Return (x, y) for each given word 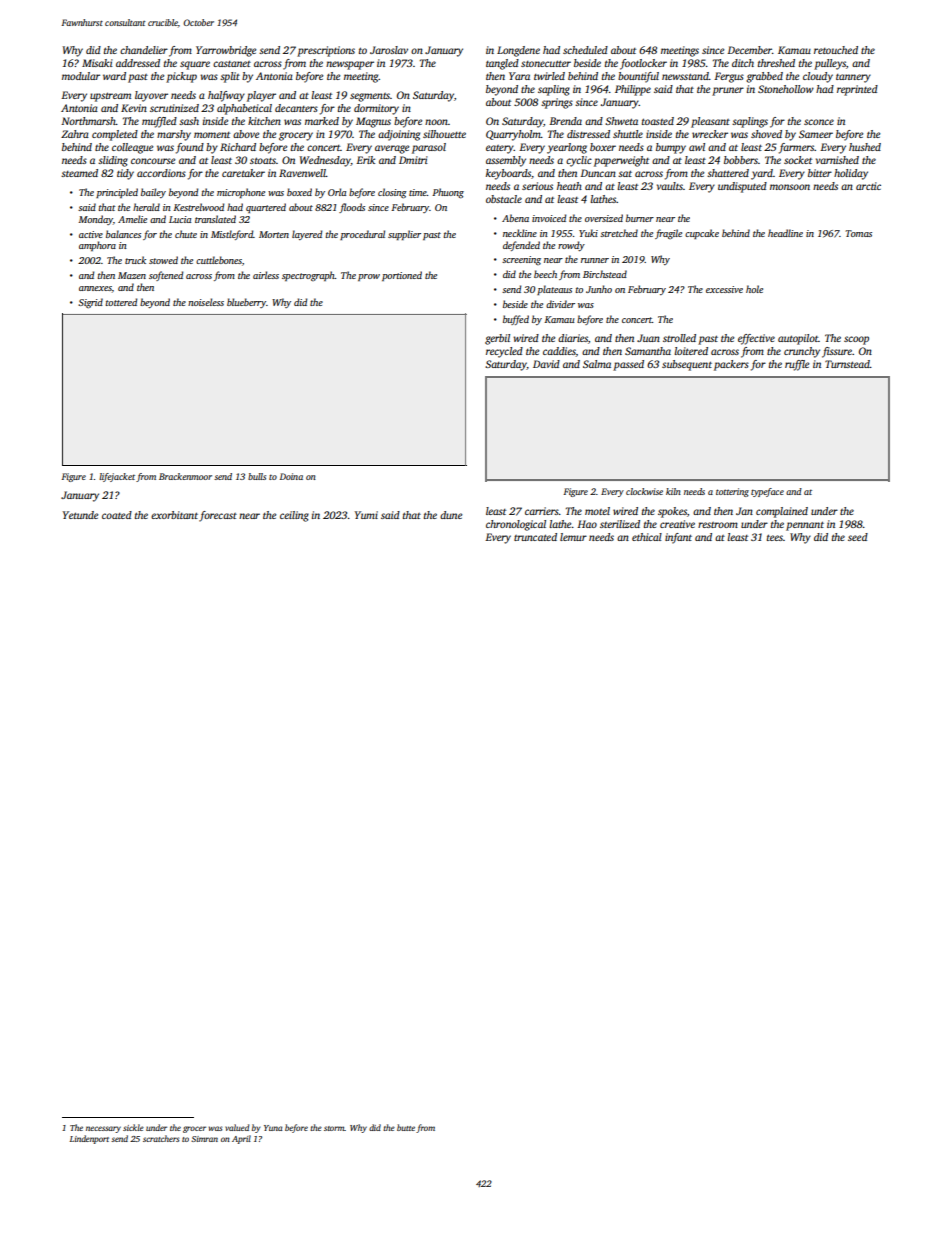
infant (678, 538)
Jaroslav (389, 50)
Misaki (97, 63)
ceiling (294, 516)
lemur (573, 537)
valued (237, 1127)
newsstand (685, 76)
